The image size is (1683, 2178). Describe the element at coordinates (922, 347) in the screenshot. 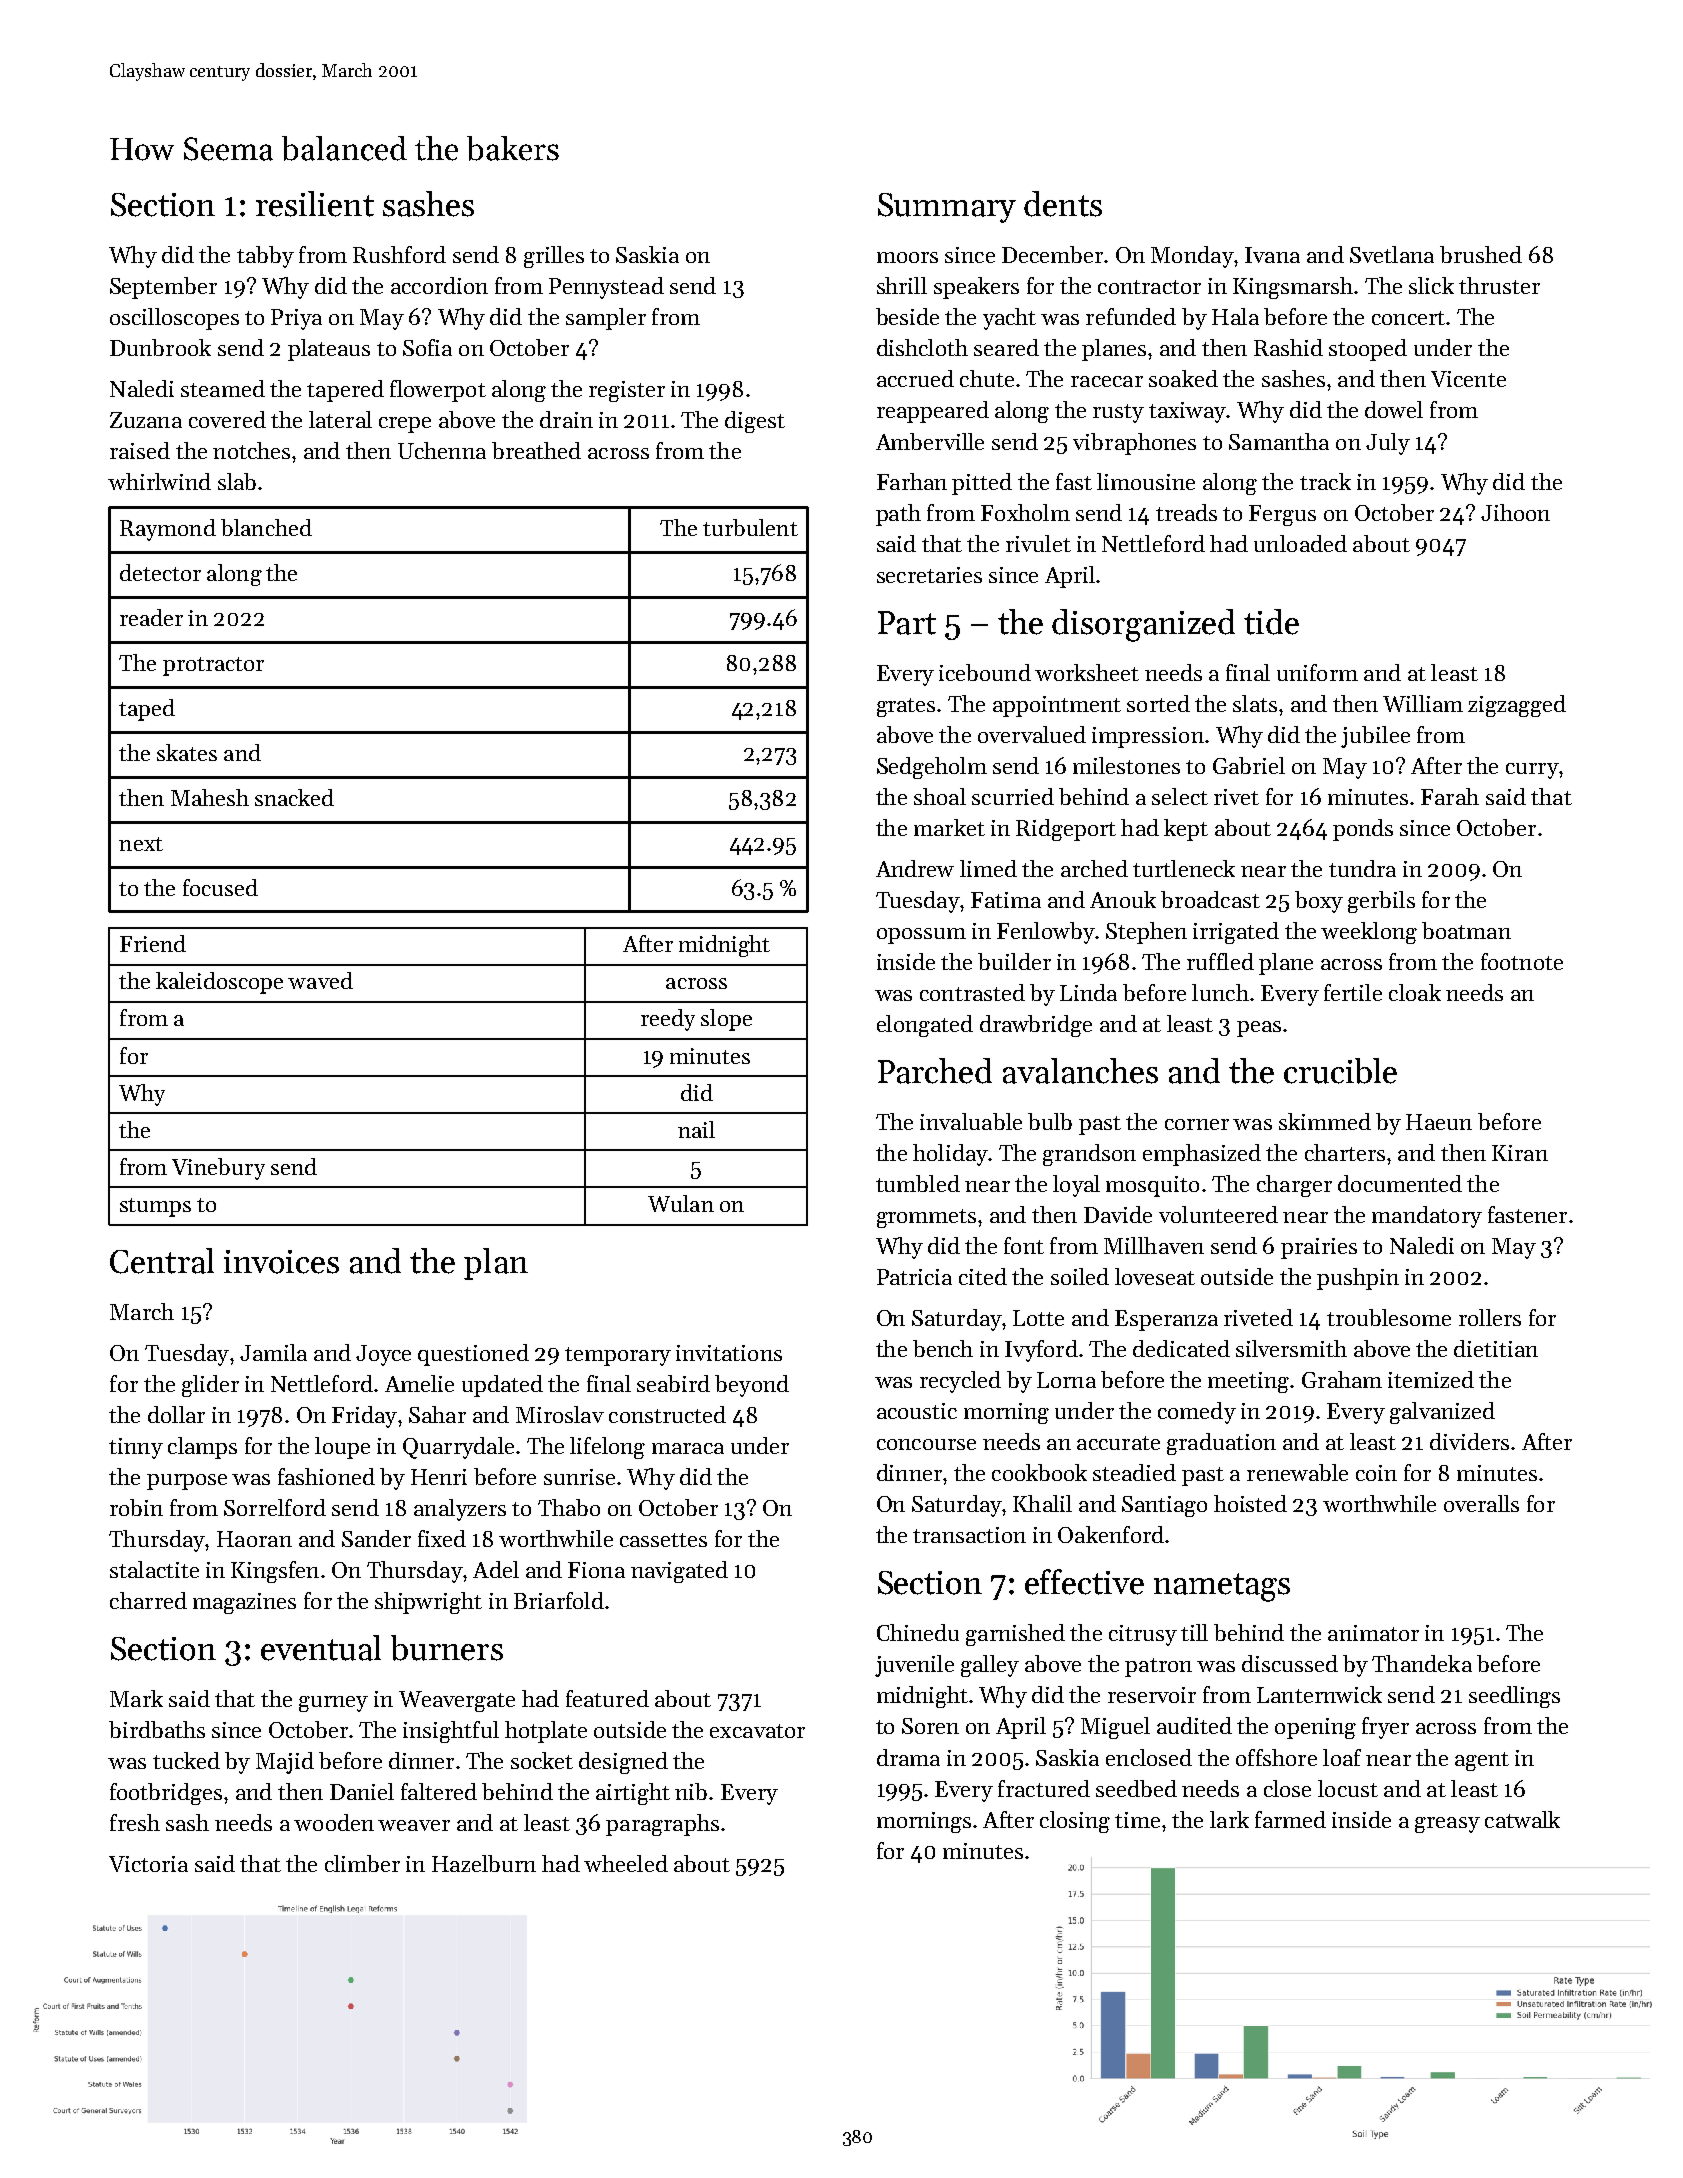

I see `dishcloth` at that location.
